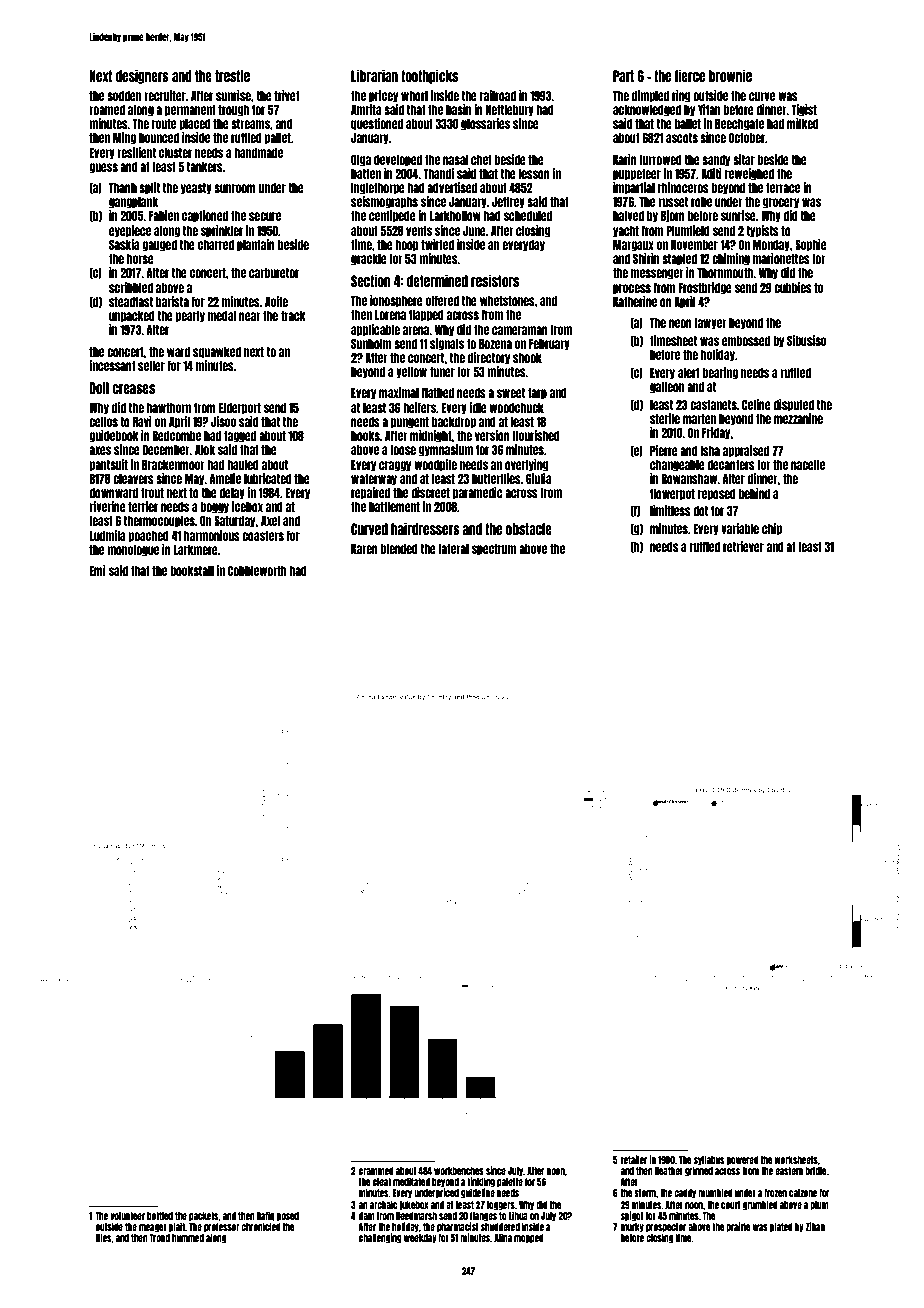 The image size is (924, 1308). What do you see at coordinates (725, 273) in the screenshot?
I see `Thornmouth` at bounding box center [725, 273].
